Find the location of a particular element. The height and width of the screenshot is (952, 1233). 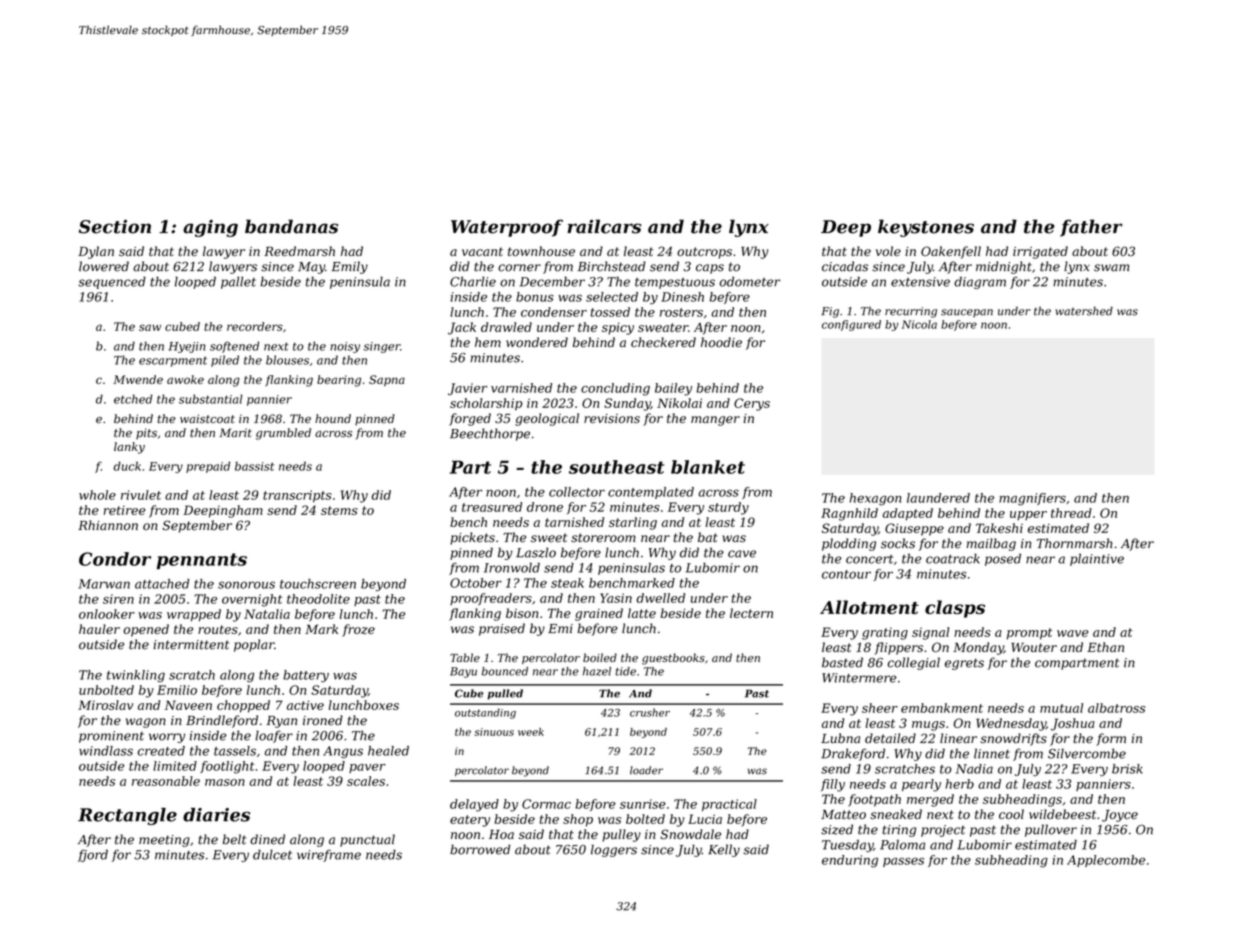

Waterproof is located at coordinates (507, 228).
